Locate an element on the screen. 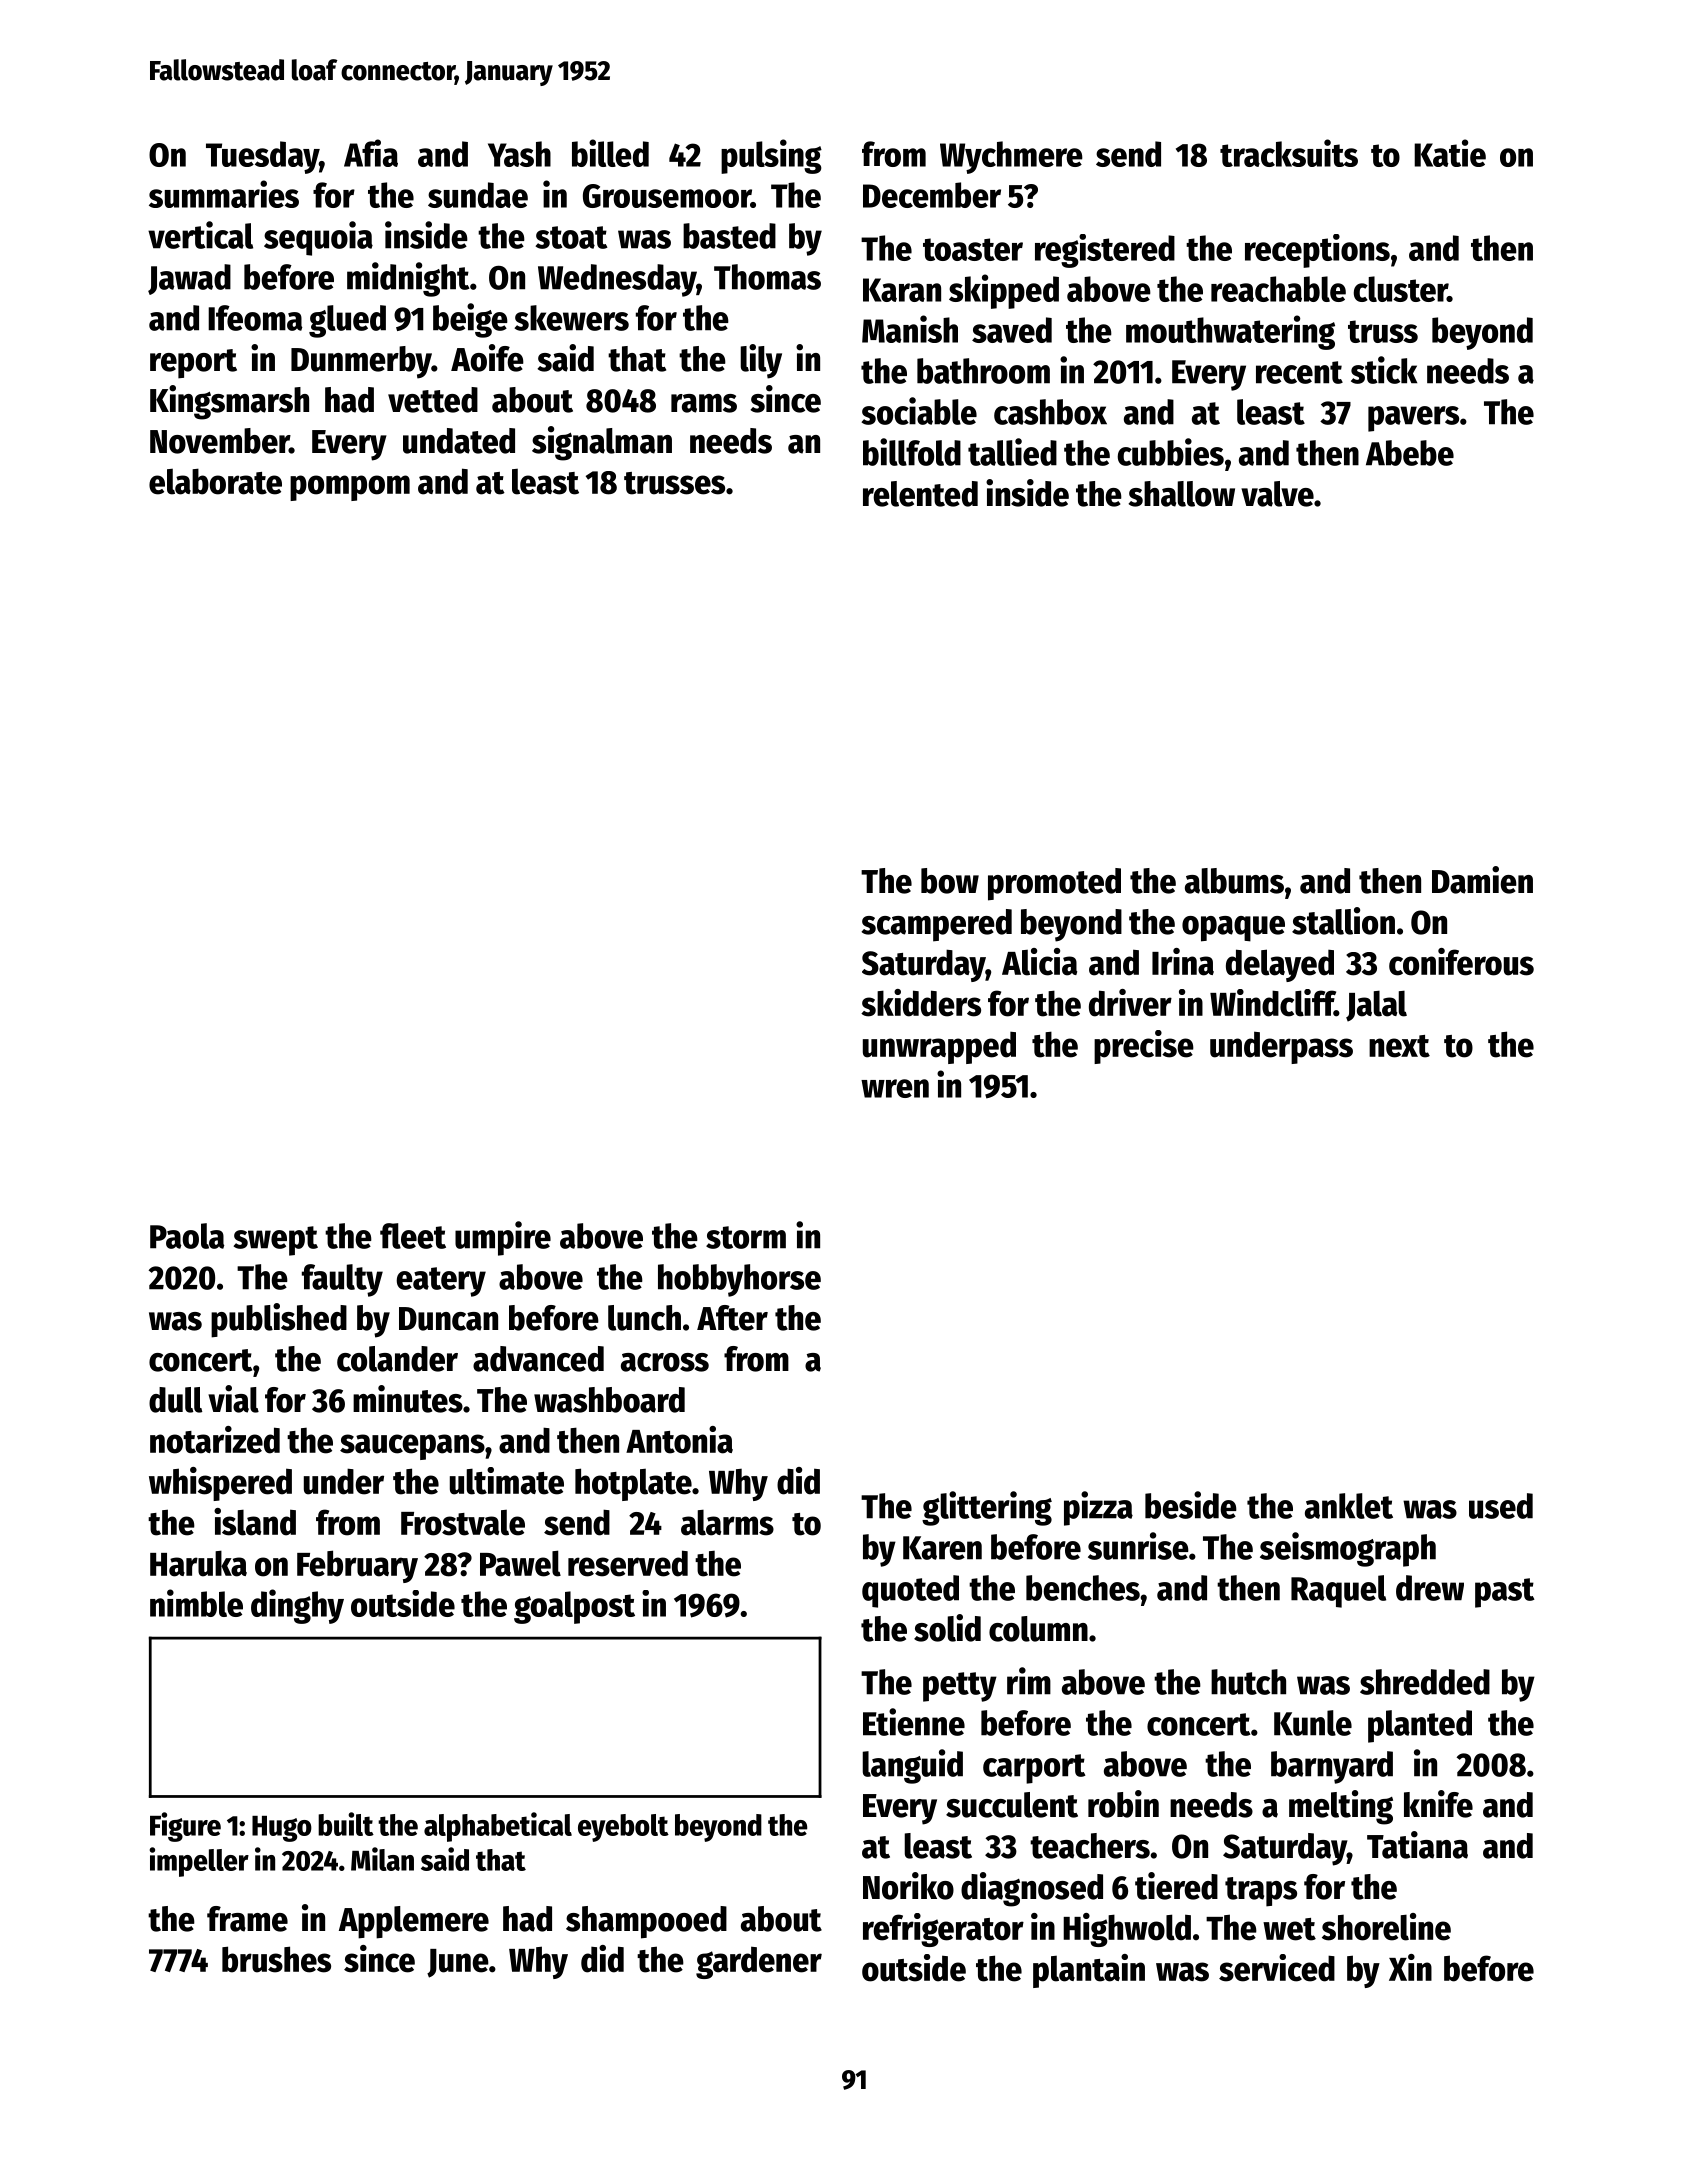 This screenshot has width=1683, height=2178. pompom is located at coordinates (350, 488).
